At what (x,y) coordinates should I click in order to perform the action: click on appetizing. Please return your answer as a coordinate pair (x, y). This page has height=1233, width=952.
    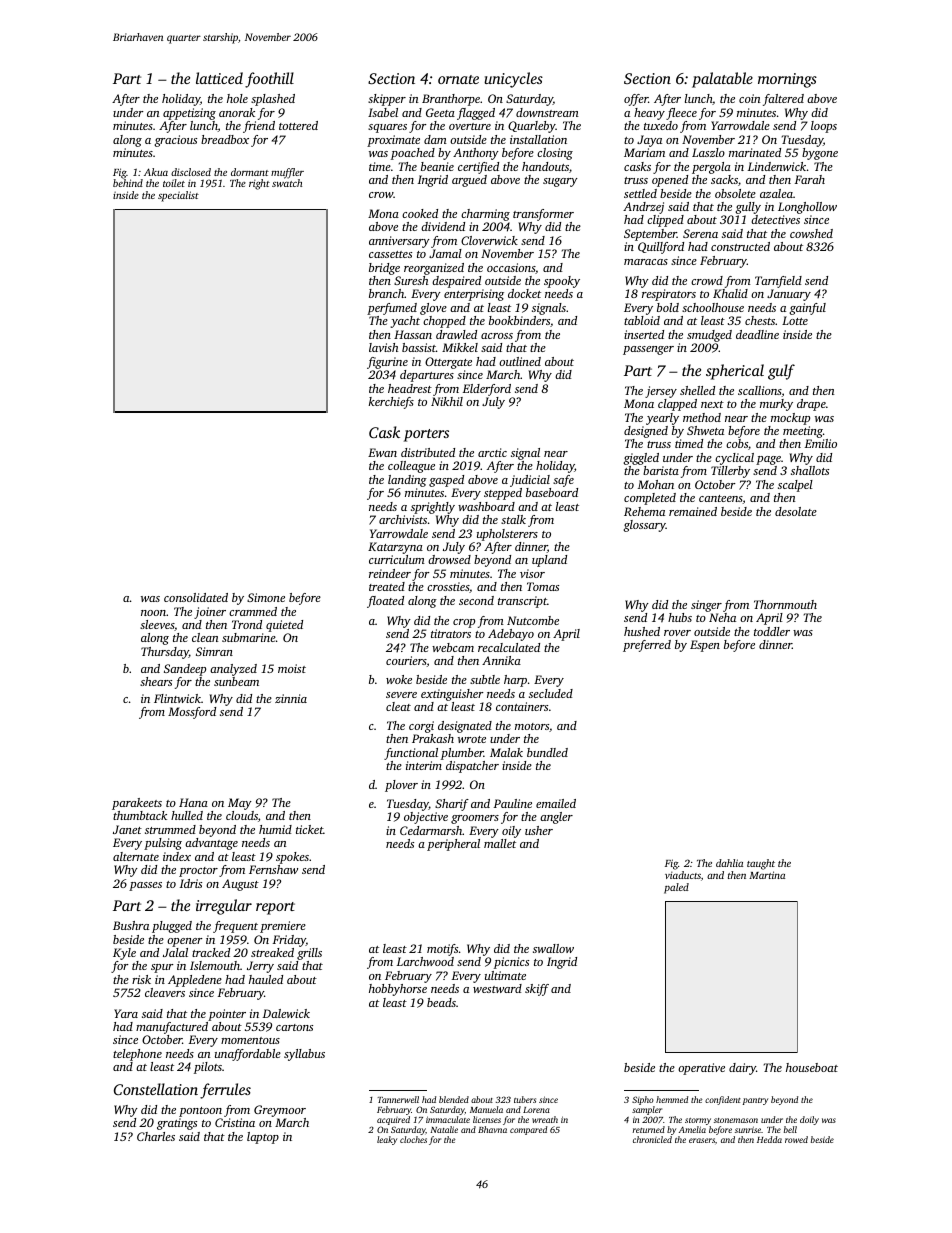
    Looking at the image, I should click on (189, 114).
